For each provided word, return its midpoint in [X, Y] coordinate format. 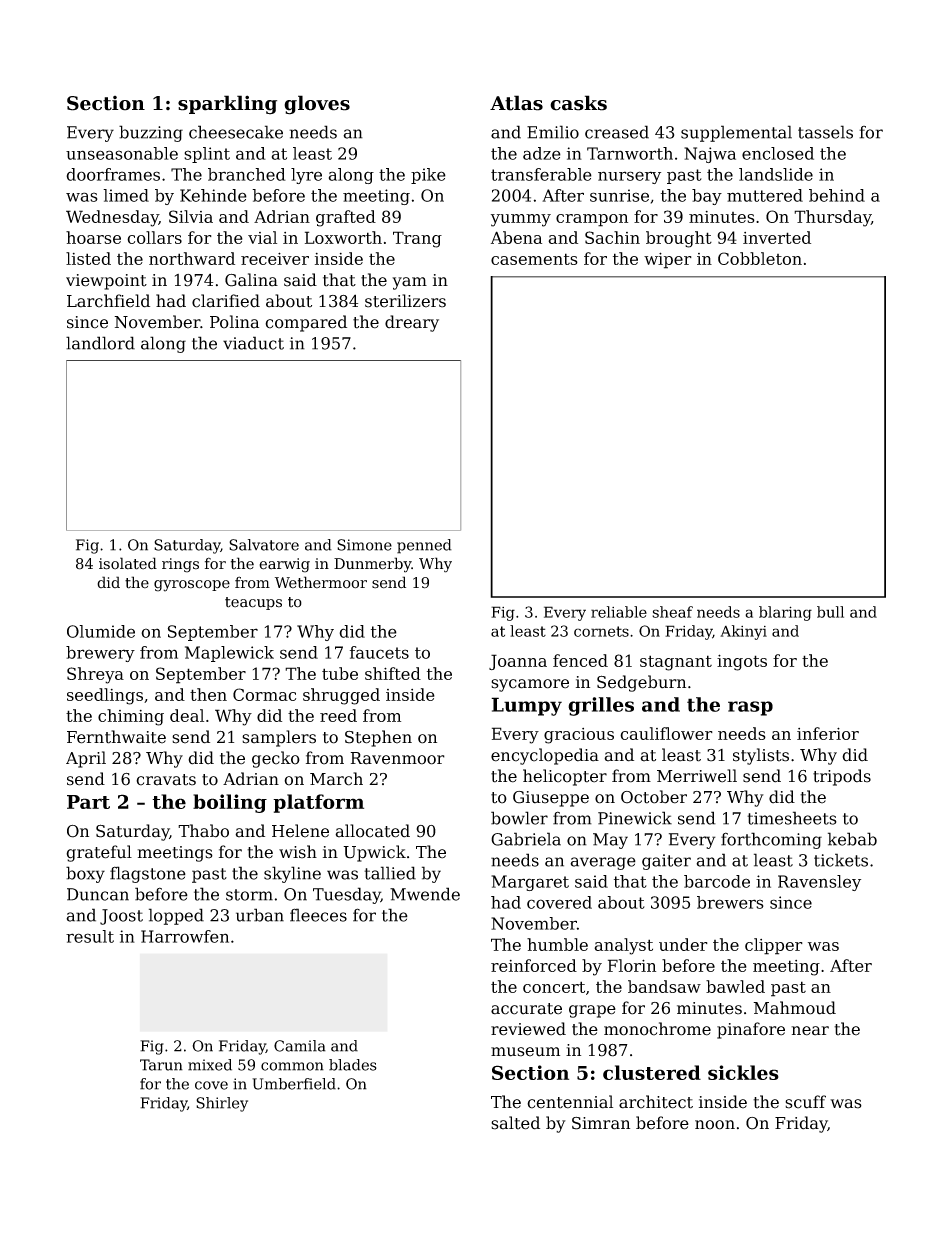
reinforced [534, 965]
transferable [541, 174]
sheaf [672, 612]
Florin [632, 965]
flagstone [148, 874]
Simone [364, 545]
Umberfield [294, 1084]
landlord [100, 343]
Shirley [222, 1104]
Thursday [832, 218]
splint [207, 155]
